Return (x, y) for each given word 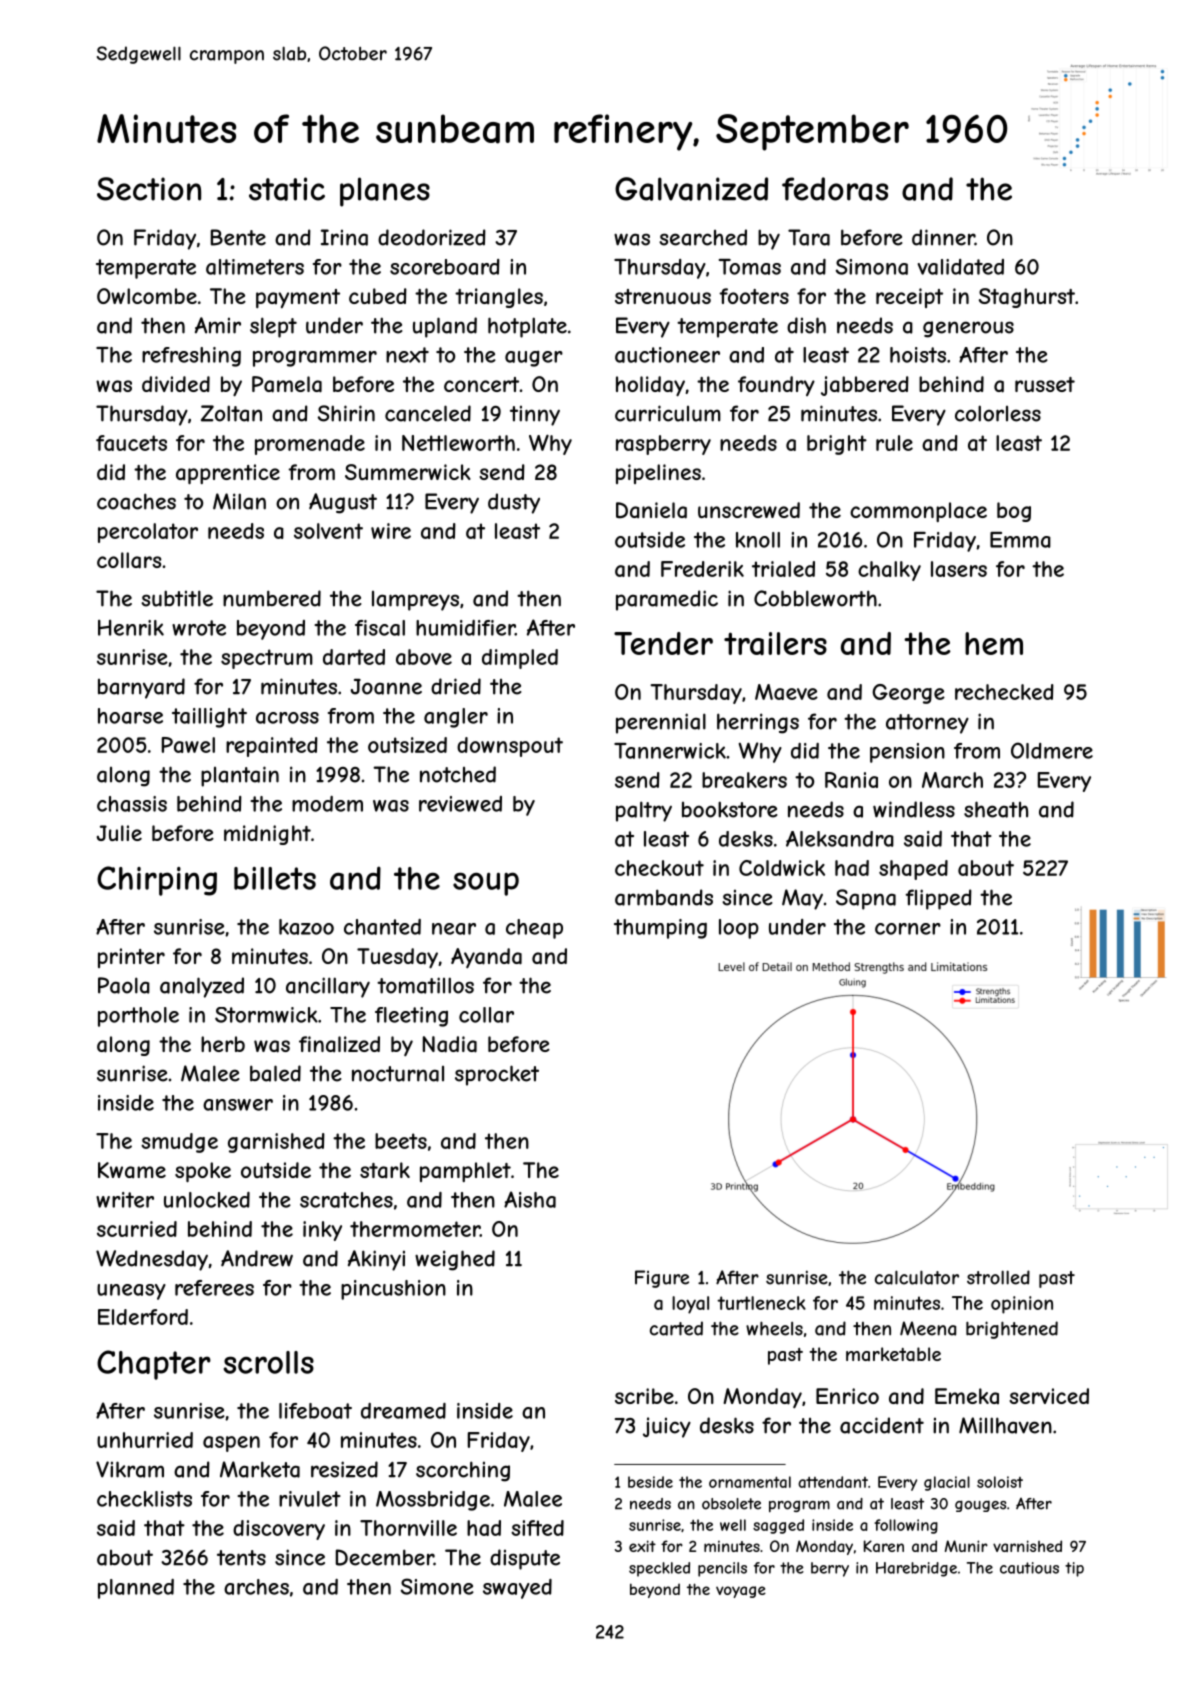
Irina (344, 237)
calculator (917, 1277)
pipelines (658, 474)
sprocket (497, 1075)
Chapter (154, 1365)
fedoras (835, 189)
